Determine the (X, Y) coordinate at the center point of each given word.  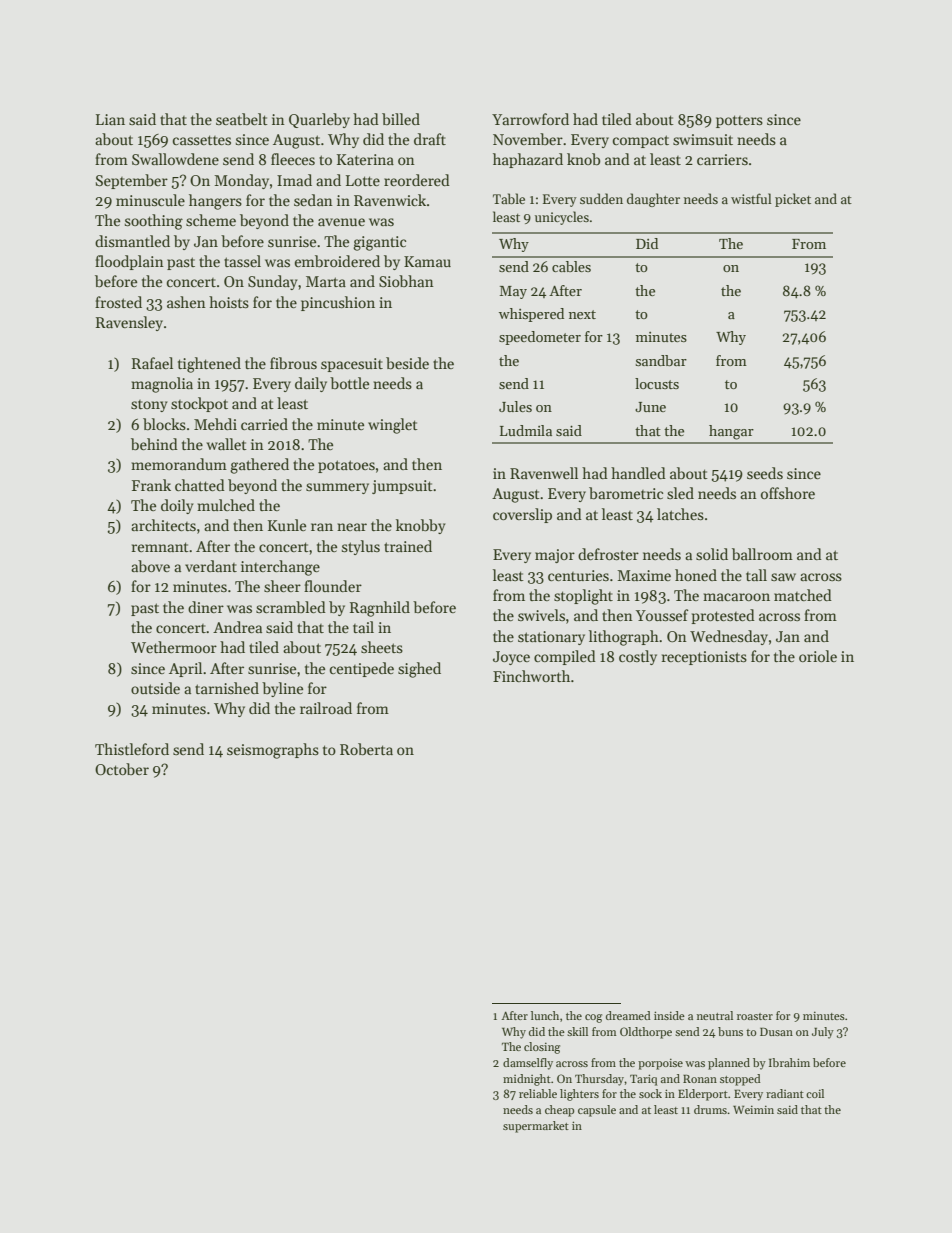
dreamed (628, 1015)
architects (163, 525)
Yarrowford (530, 119)
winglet (393, 426)
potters (739, 121)
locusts (657, 383)
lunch (545, 1015)
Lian (110, 119)
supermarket (536, 1127)
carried (264, 424)
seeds (765, 473)
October (122, 769)
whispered (531, 315)
